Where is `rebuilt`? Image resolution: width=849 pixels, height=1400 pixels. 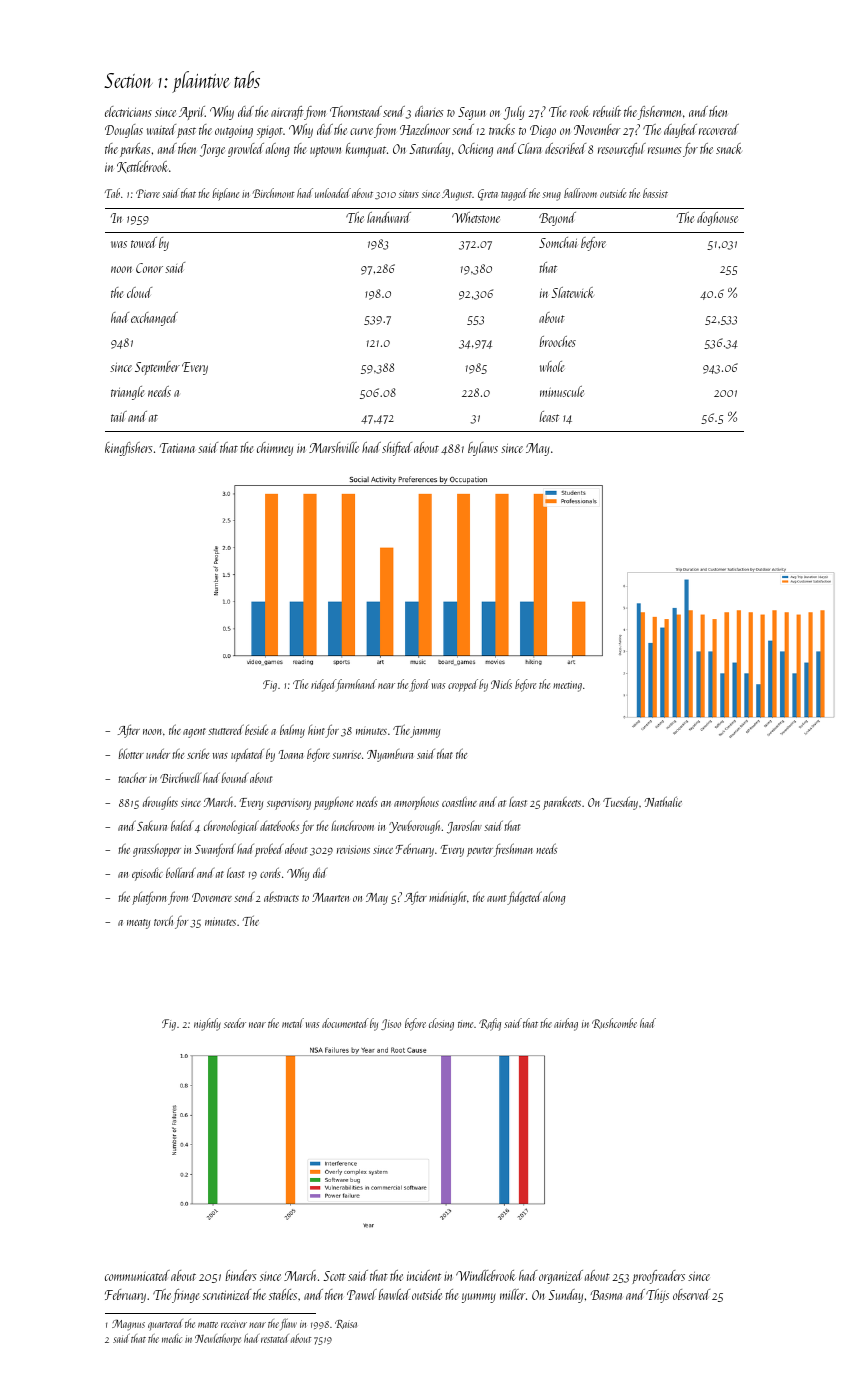 rebuilt is located at coordinates (607, 111).
